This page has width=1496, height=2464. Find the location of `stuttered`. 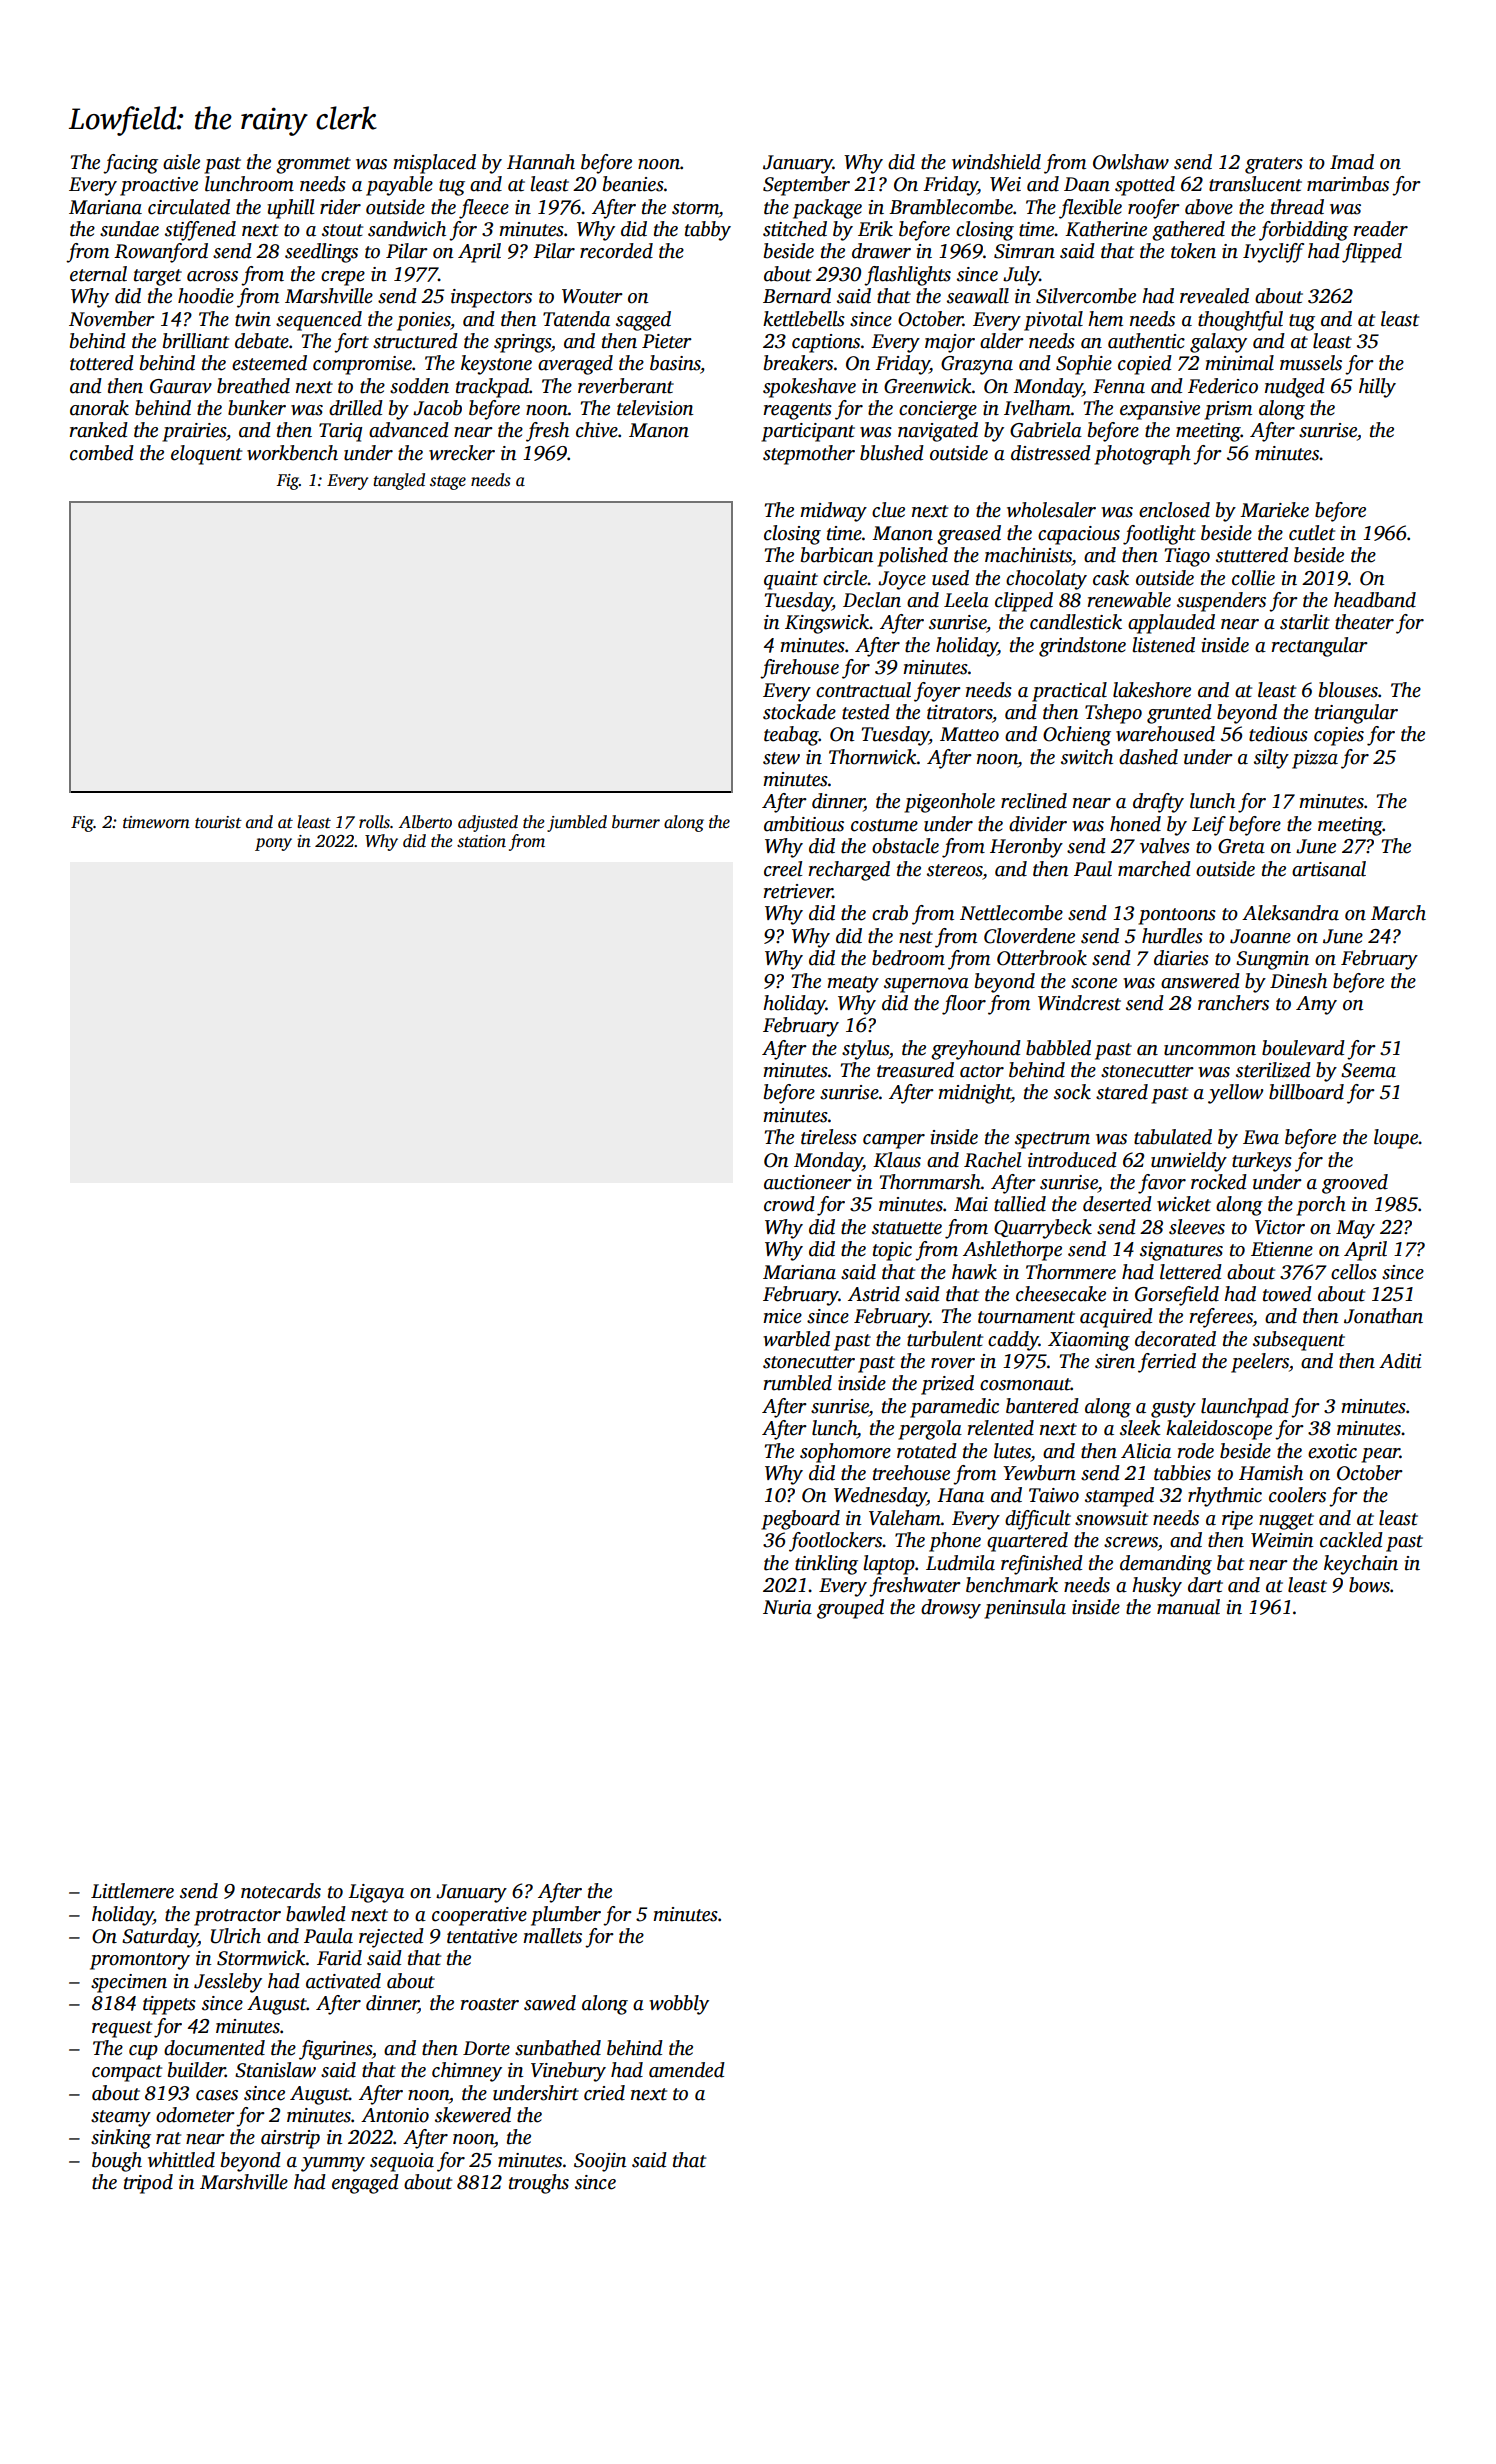

stuttered is located at coordinates (1252, 555).
